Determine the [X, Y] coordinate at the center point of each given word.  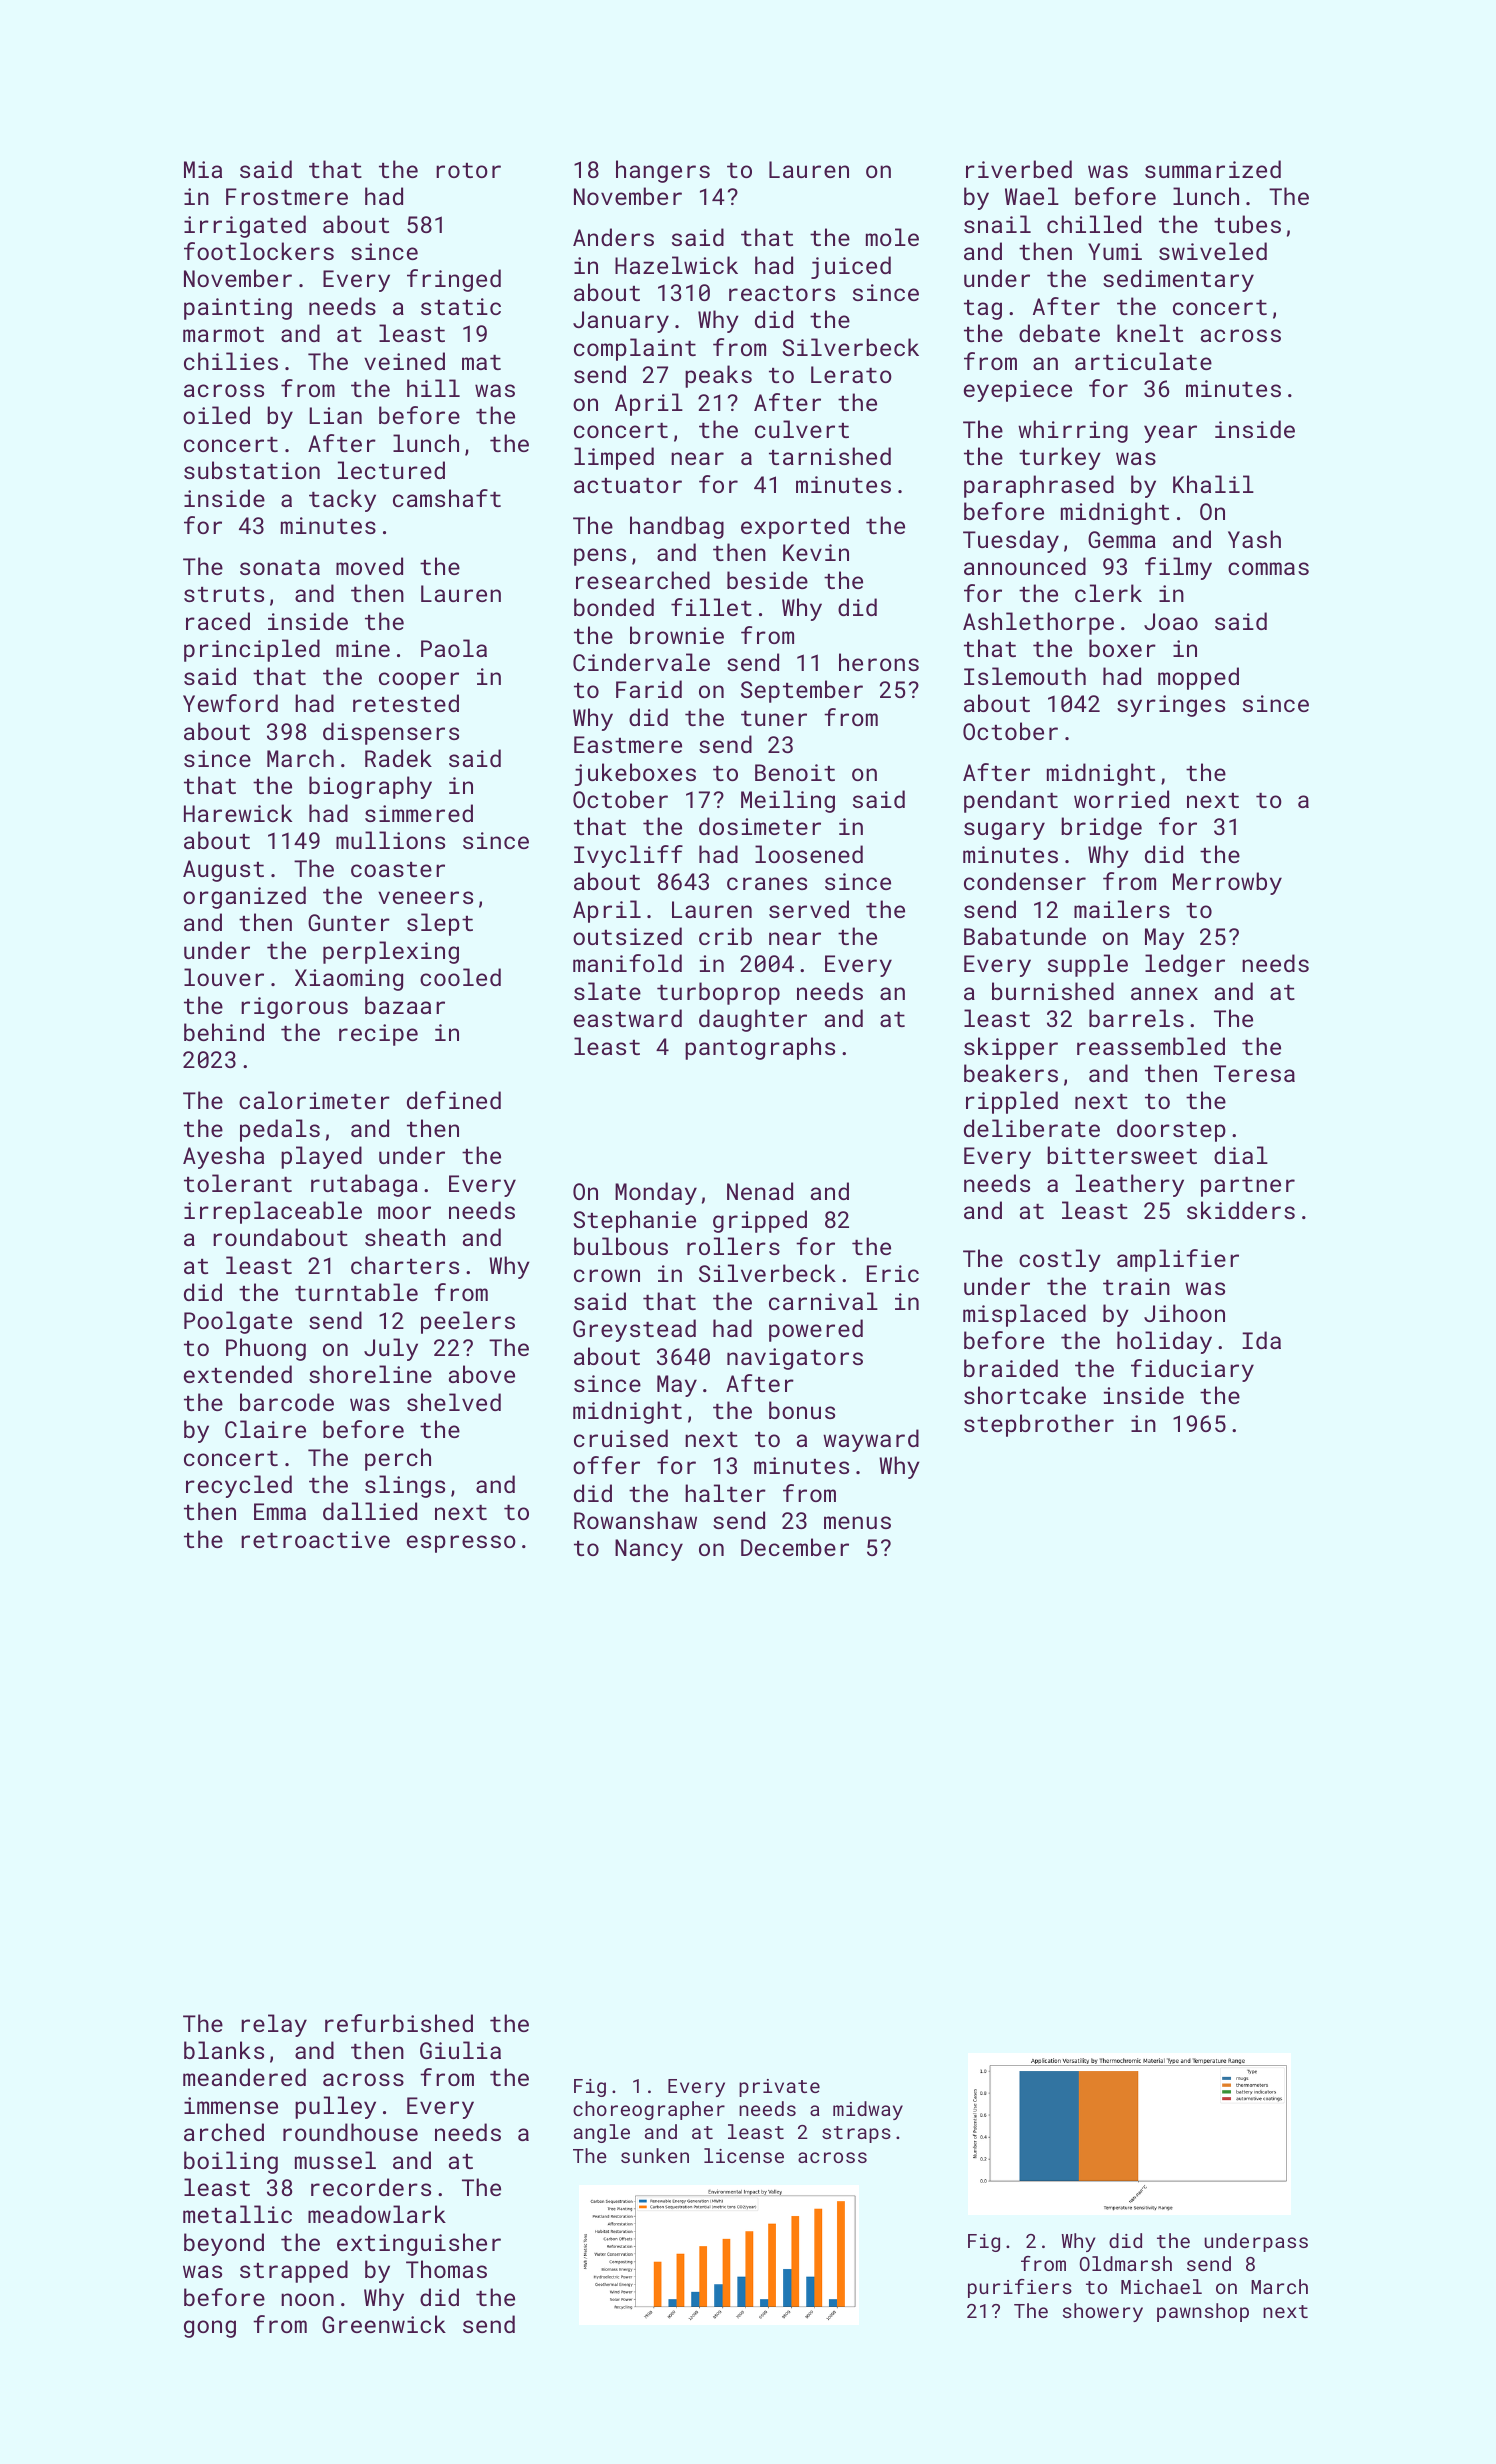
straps [856, 2134]
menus [857, 1522]
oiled [216, 415]
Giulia [460, 2050]
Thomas [446, 2269]
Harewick [238, 813]
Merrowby [1227, 883]
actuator [628, 485]
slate [607, 991]
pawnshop [1203, 2312]
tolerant [238, 1183]
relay [274, 2025]
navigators [795, 1359]
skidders [1241, 1210]
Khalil [1213, 484]
